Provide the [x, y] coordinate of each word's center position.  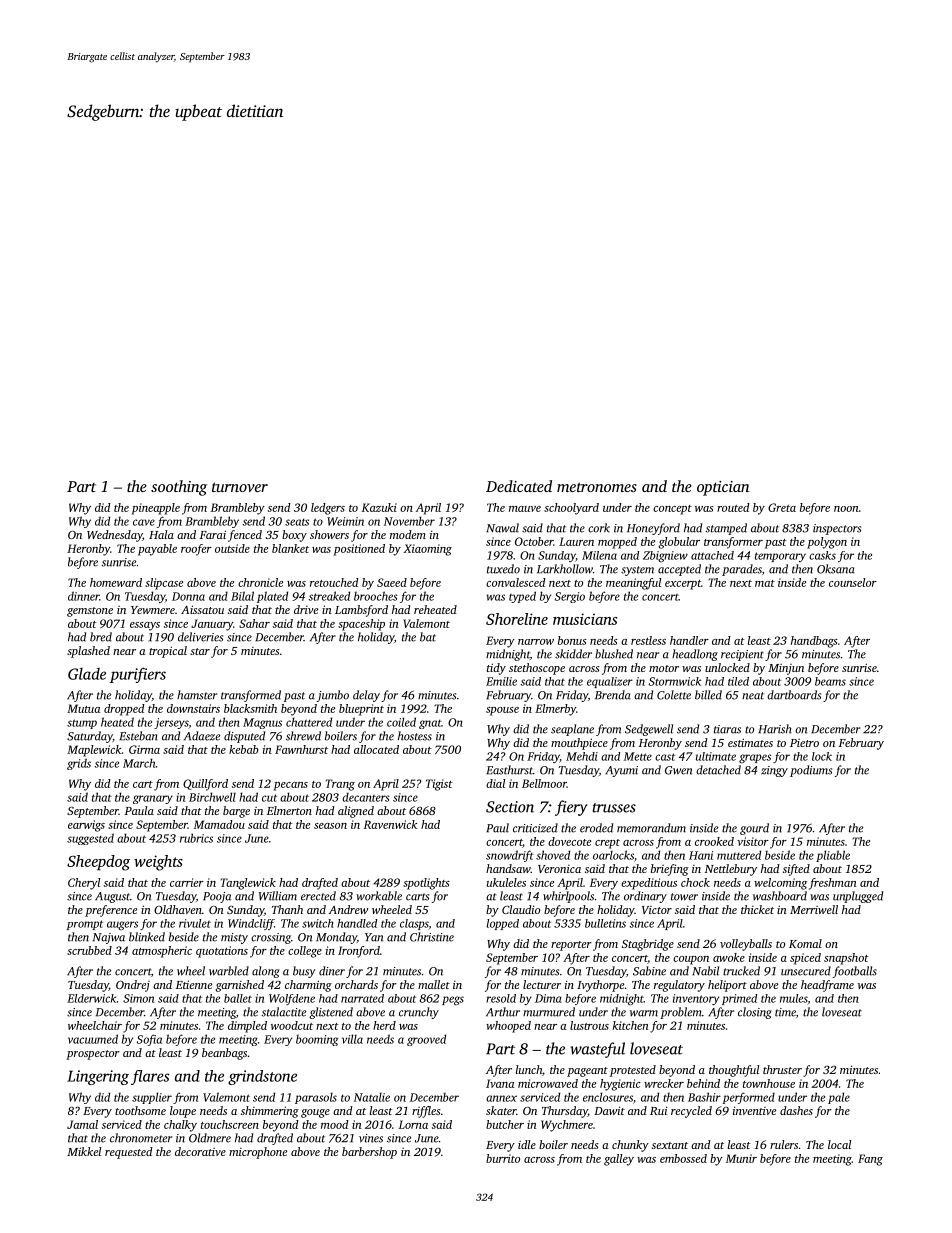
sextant [670, 1145]
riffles [426, 1112]
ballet [238, 998]
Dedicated [519, 486]
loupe [183, 1112]
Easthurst [509, 770]
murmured [549, 1012]
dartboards [794, 695]
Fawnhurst [301, 749]
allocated [376, 749]
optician [723, 488]
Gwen [678, 770]
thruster [782, 1069]
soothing [179, 488]
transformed [251, 696]
